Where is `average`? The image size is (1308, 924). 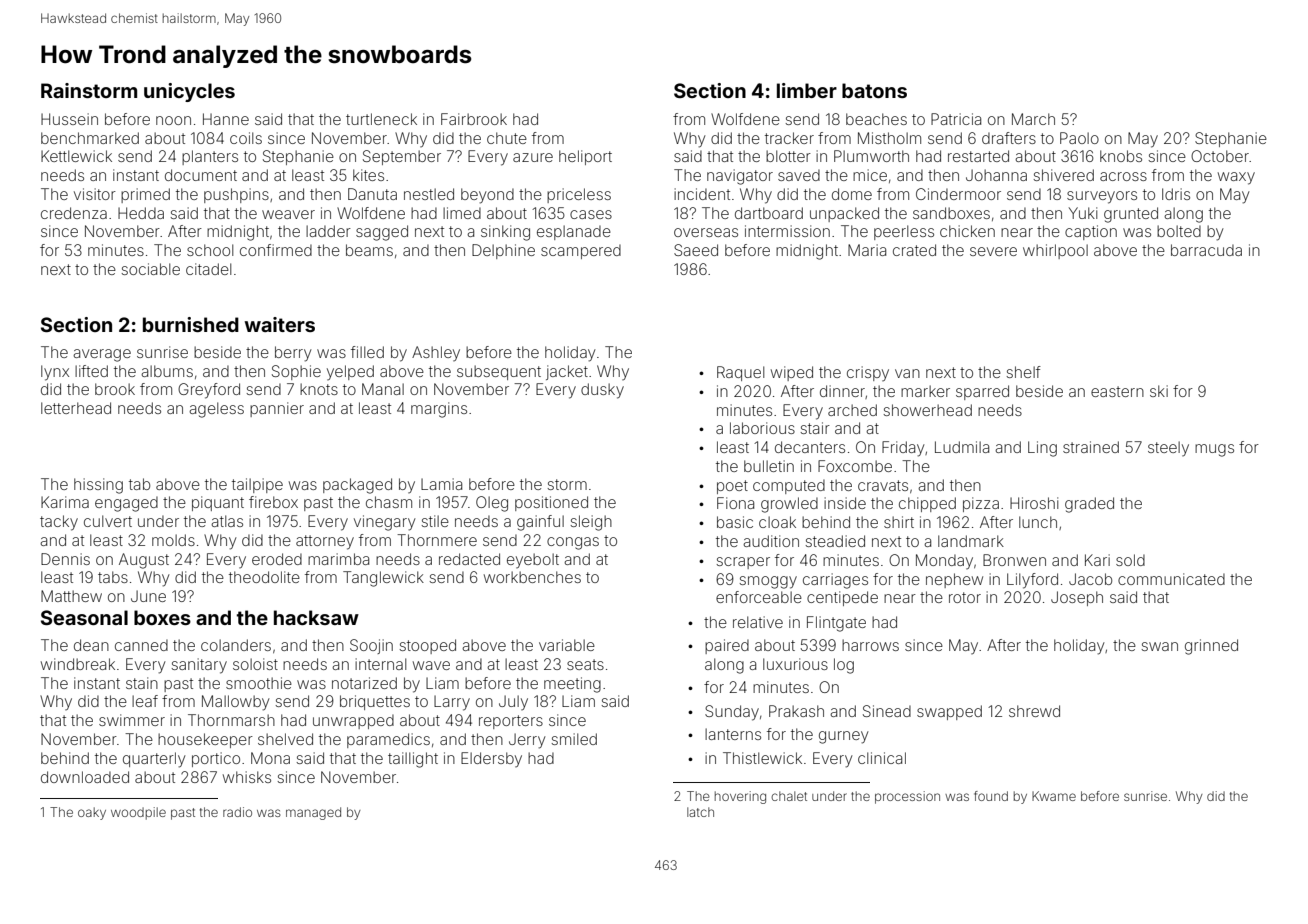 average is located at coordinates (102, 355).
